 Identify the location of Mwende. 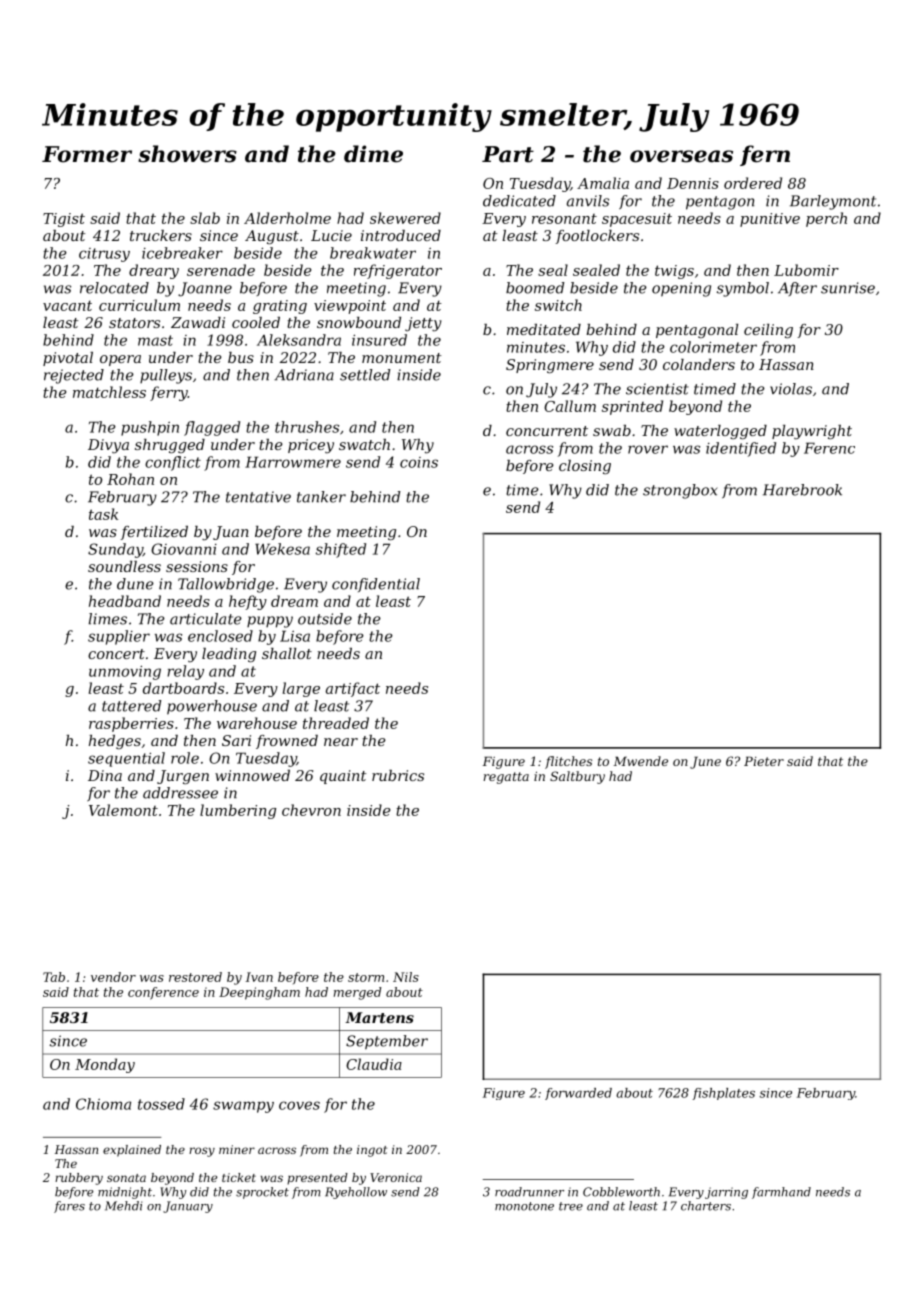
(640, 761).
